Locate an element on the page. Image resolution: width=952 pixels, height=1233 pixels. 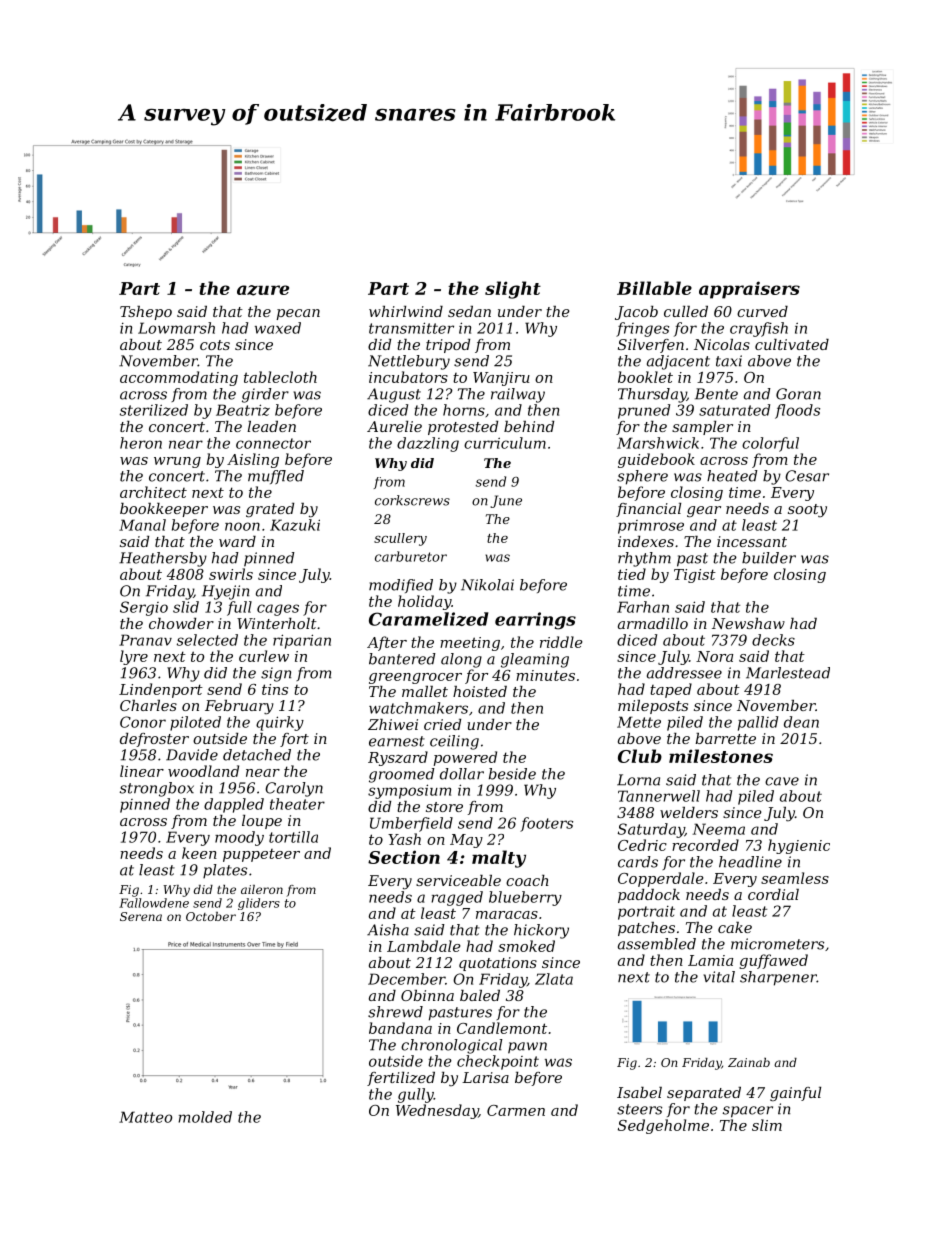
puppeteer is located at coordinates (261, 855).
